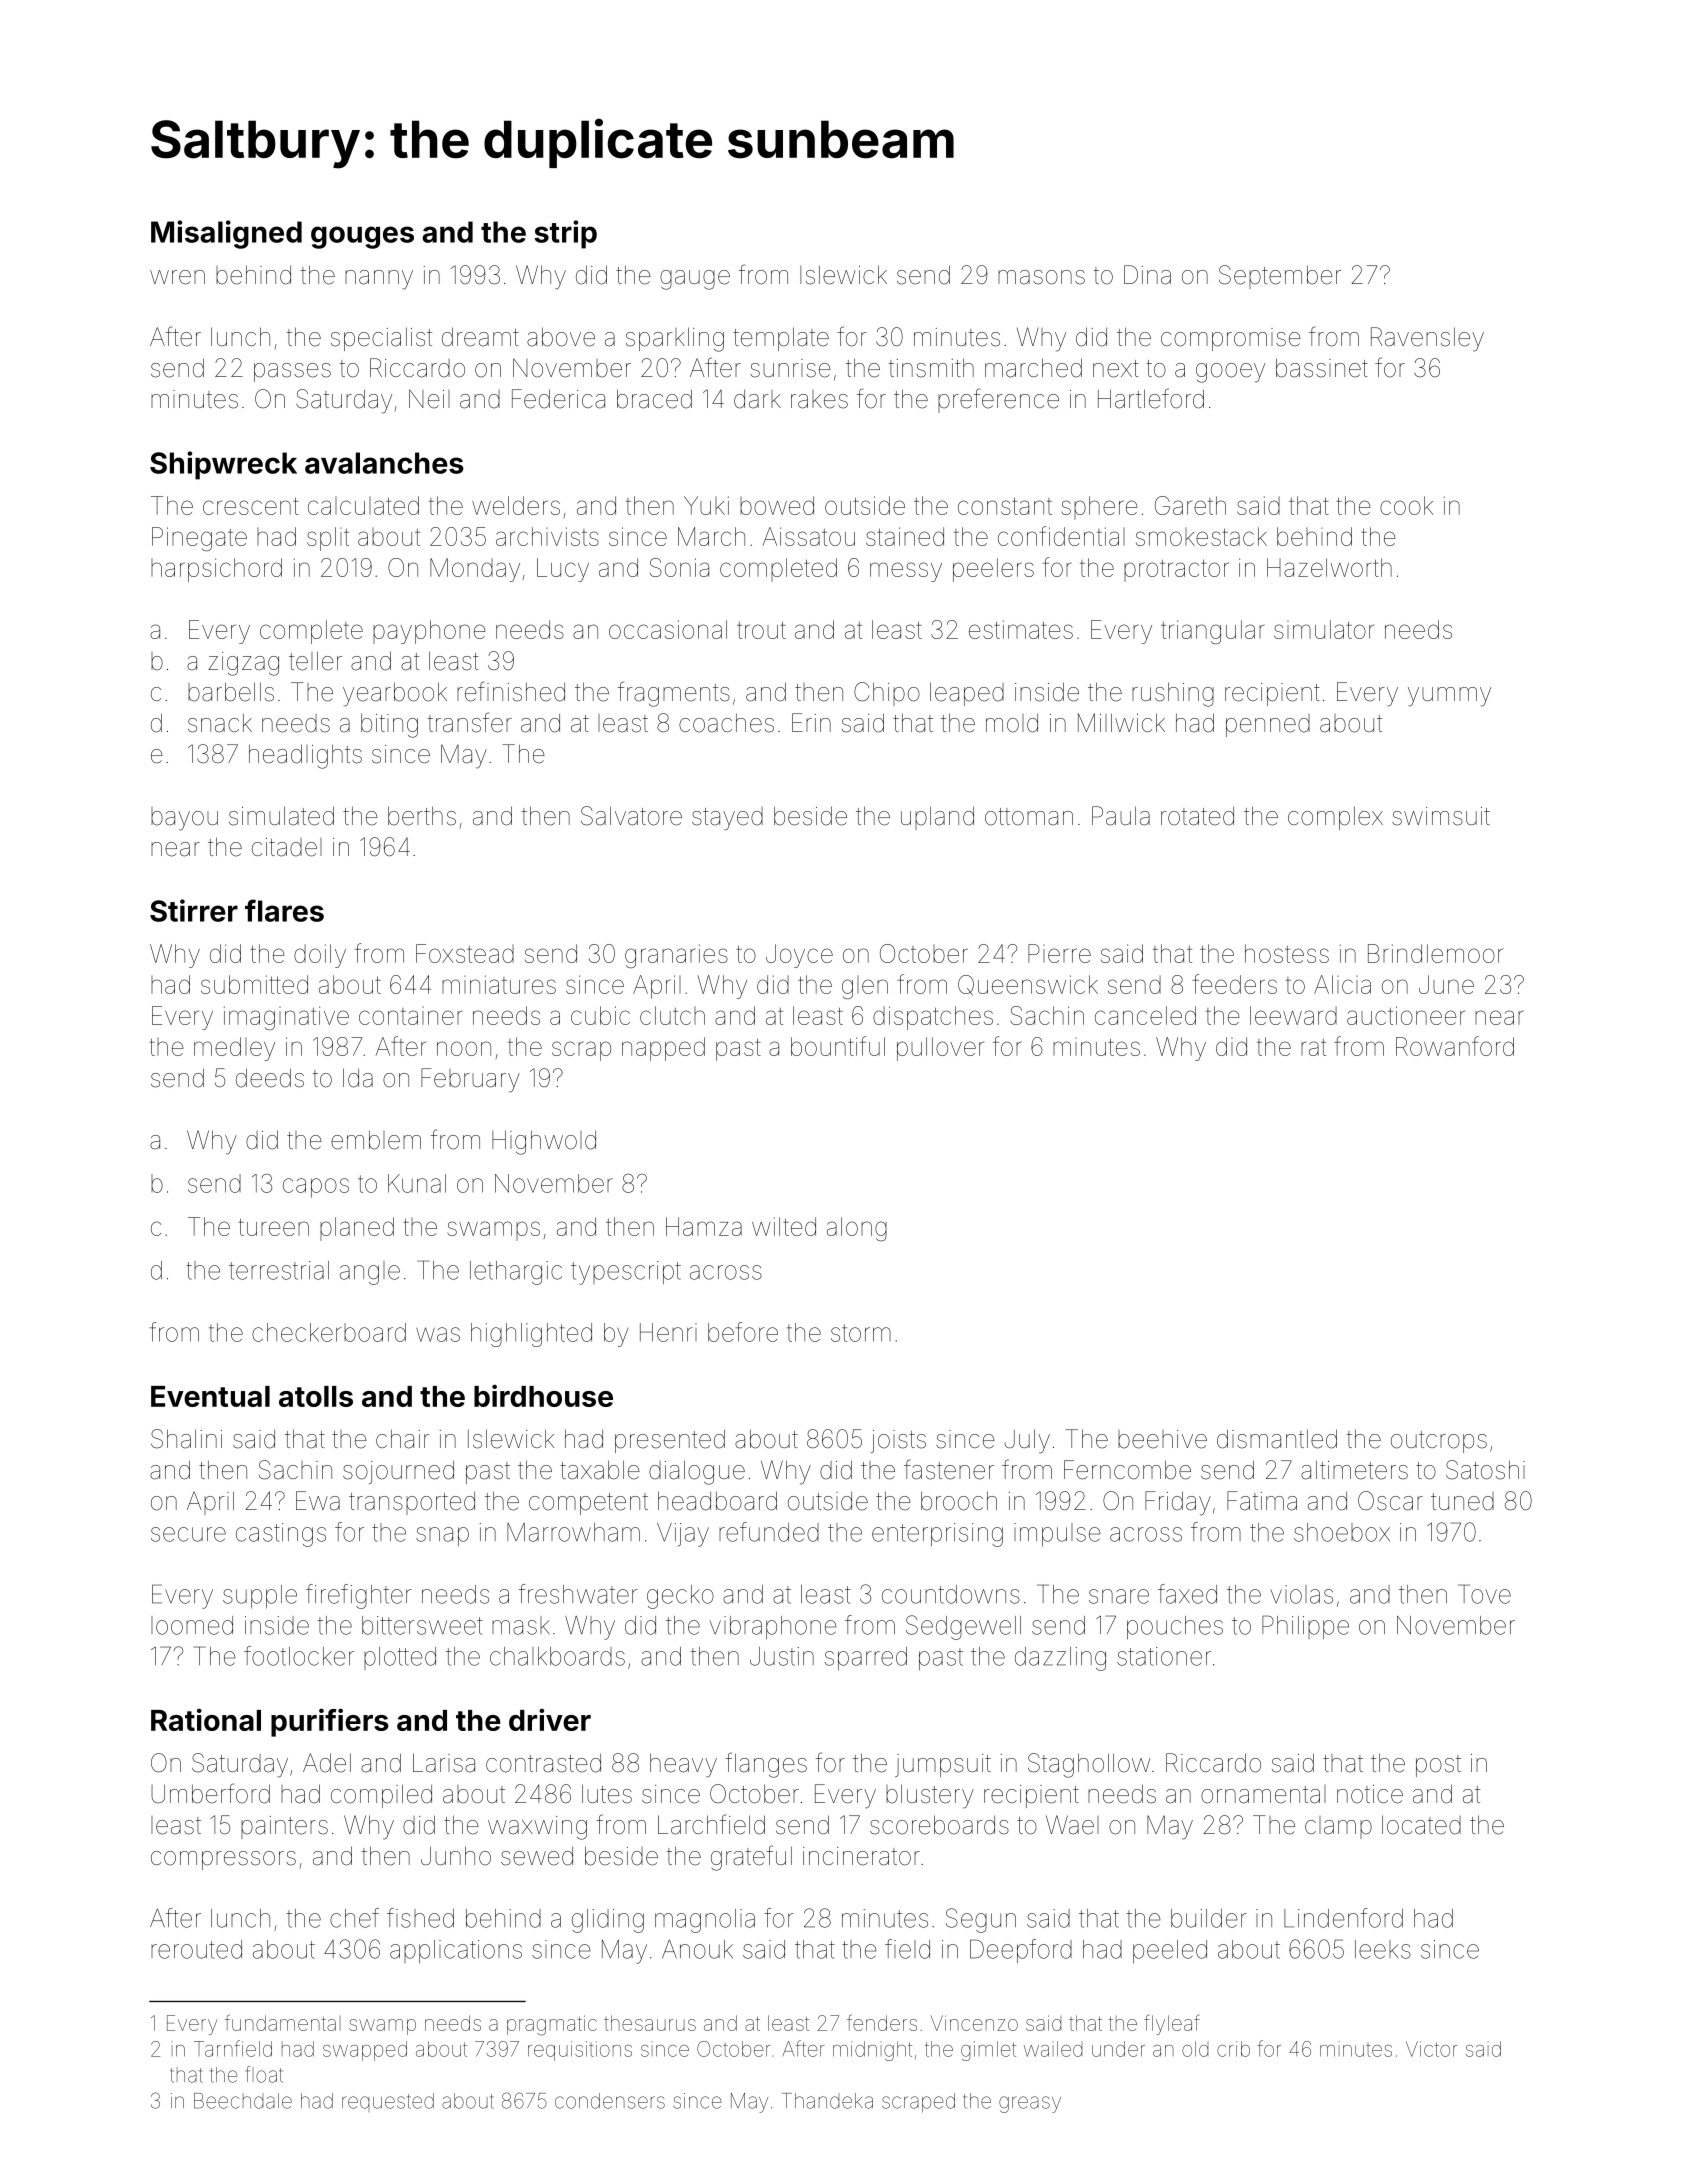  What do you see at coordinates (1449, 697) in the document?
I see `yummy` at bounding box center [1449, 697].
